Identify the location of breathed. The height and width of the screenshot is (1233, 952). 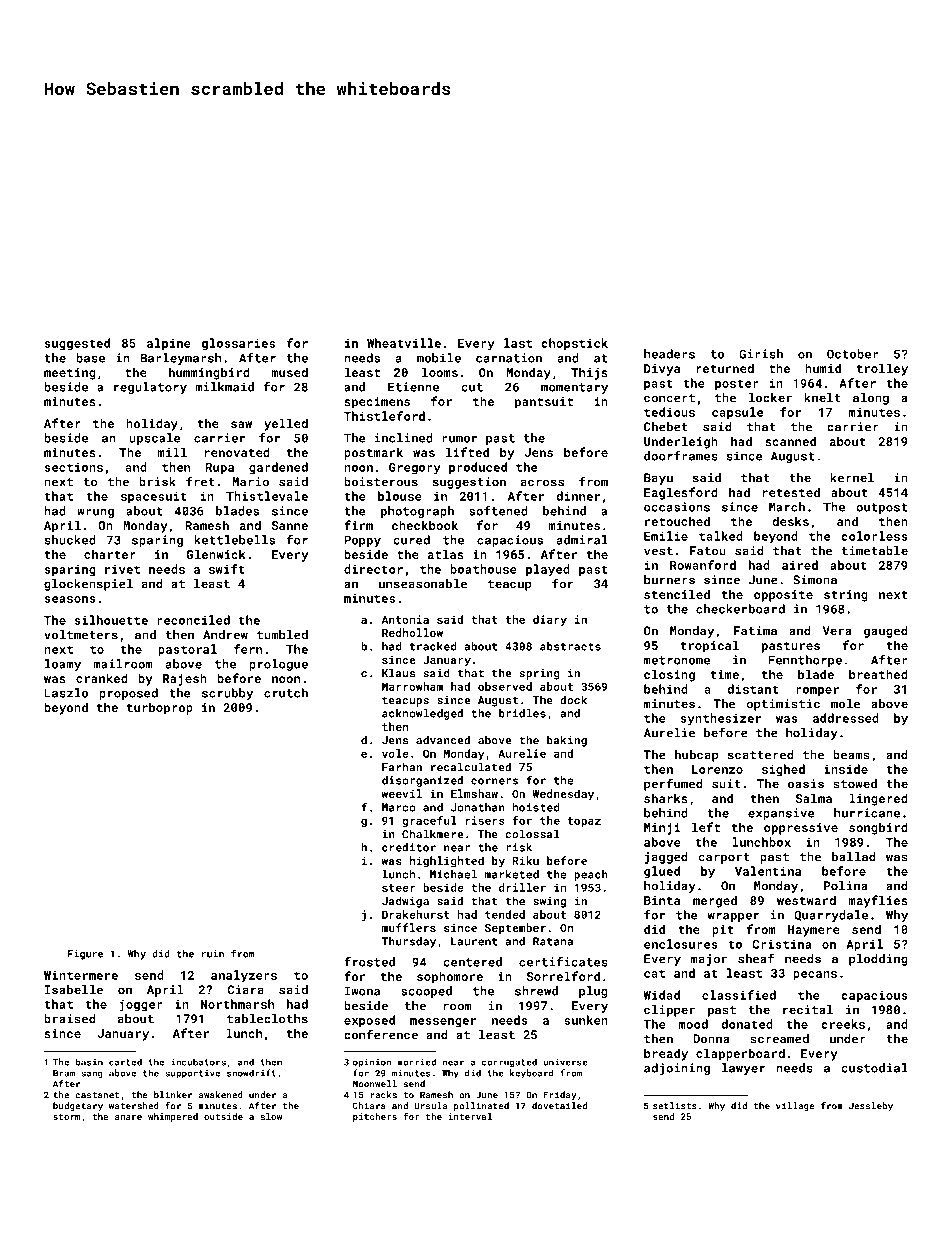
(878, 674).
